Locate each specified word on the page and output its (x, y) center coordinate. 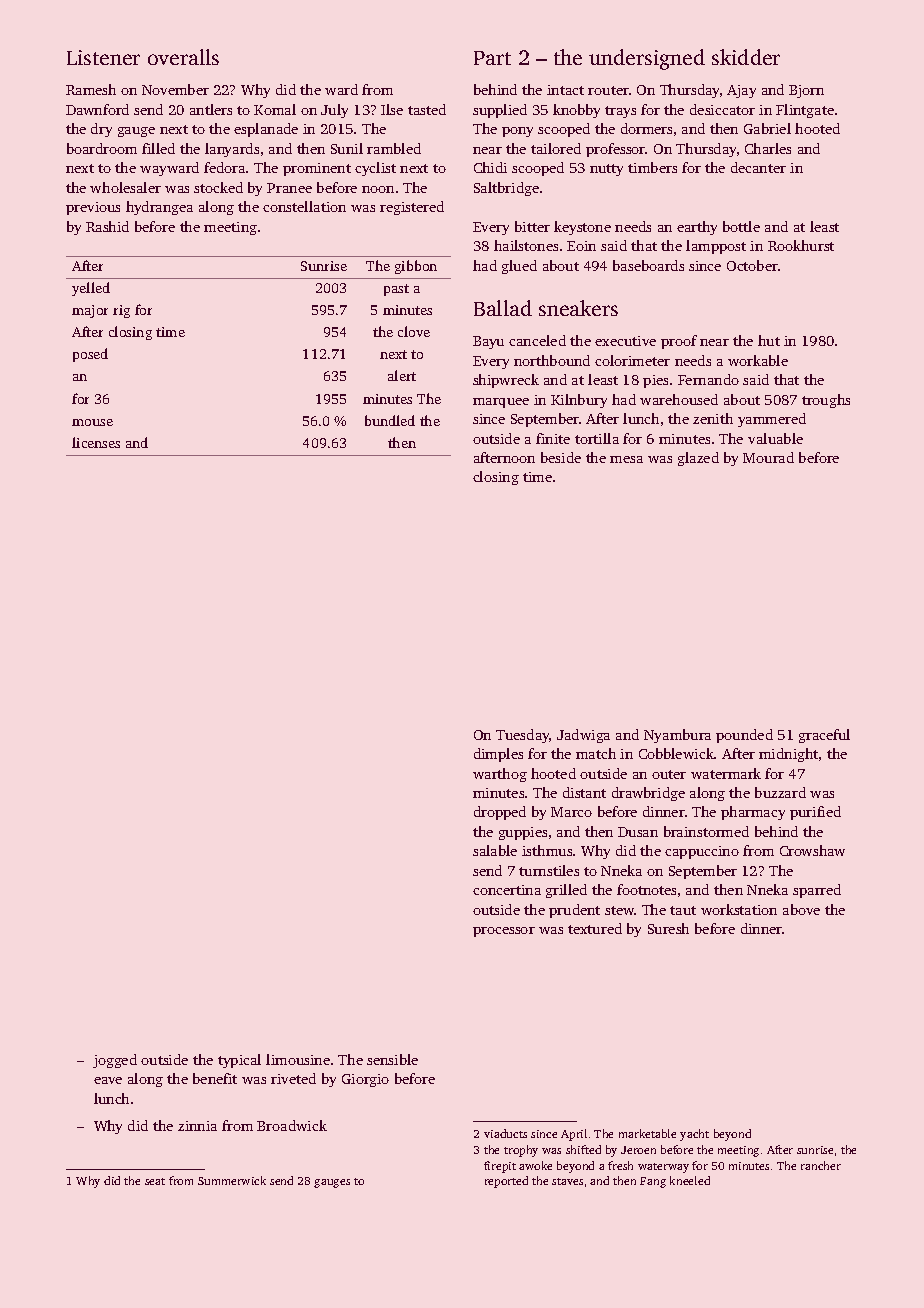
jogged (115, 1061)
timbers (652, 167)
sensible (392, 1059)
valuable (775, 438)
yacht (694, 1135)
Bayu (488, 342)
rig (121, 311)
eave (108, 1080)
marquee (501, 403)
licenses (96, 442)
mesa (626, 459)
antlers (211, 109)
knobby (576, 111)
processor (504, 932)
